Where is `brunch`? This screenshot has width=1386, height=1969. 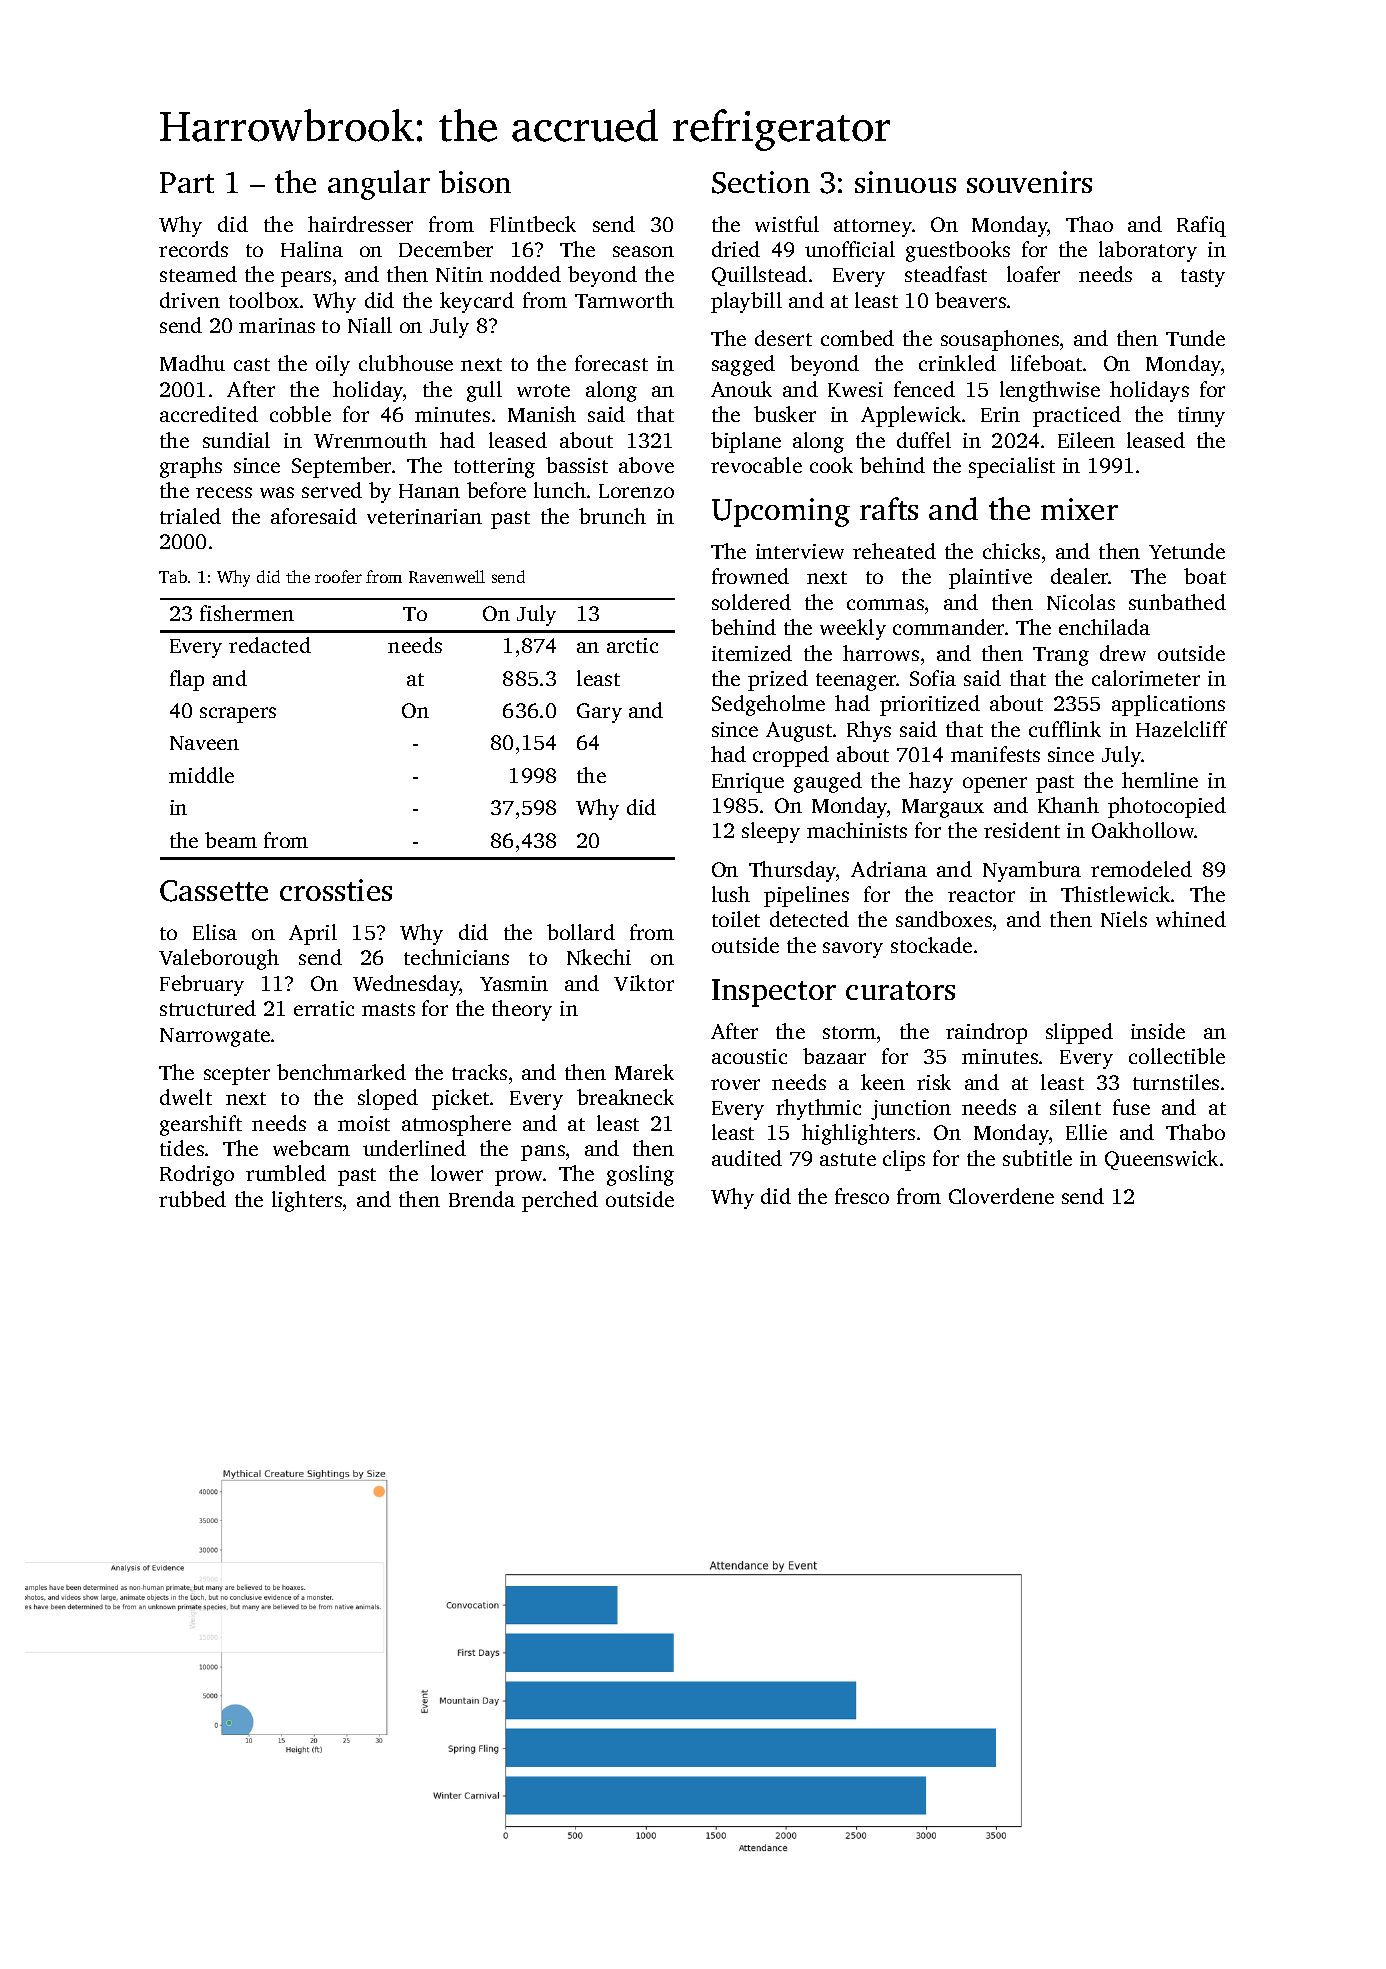 brunch is located at coordinates (612, 516).
